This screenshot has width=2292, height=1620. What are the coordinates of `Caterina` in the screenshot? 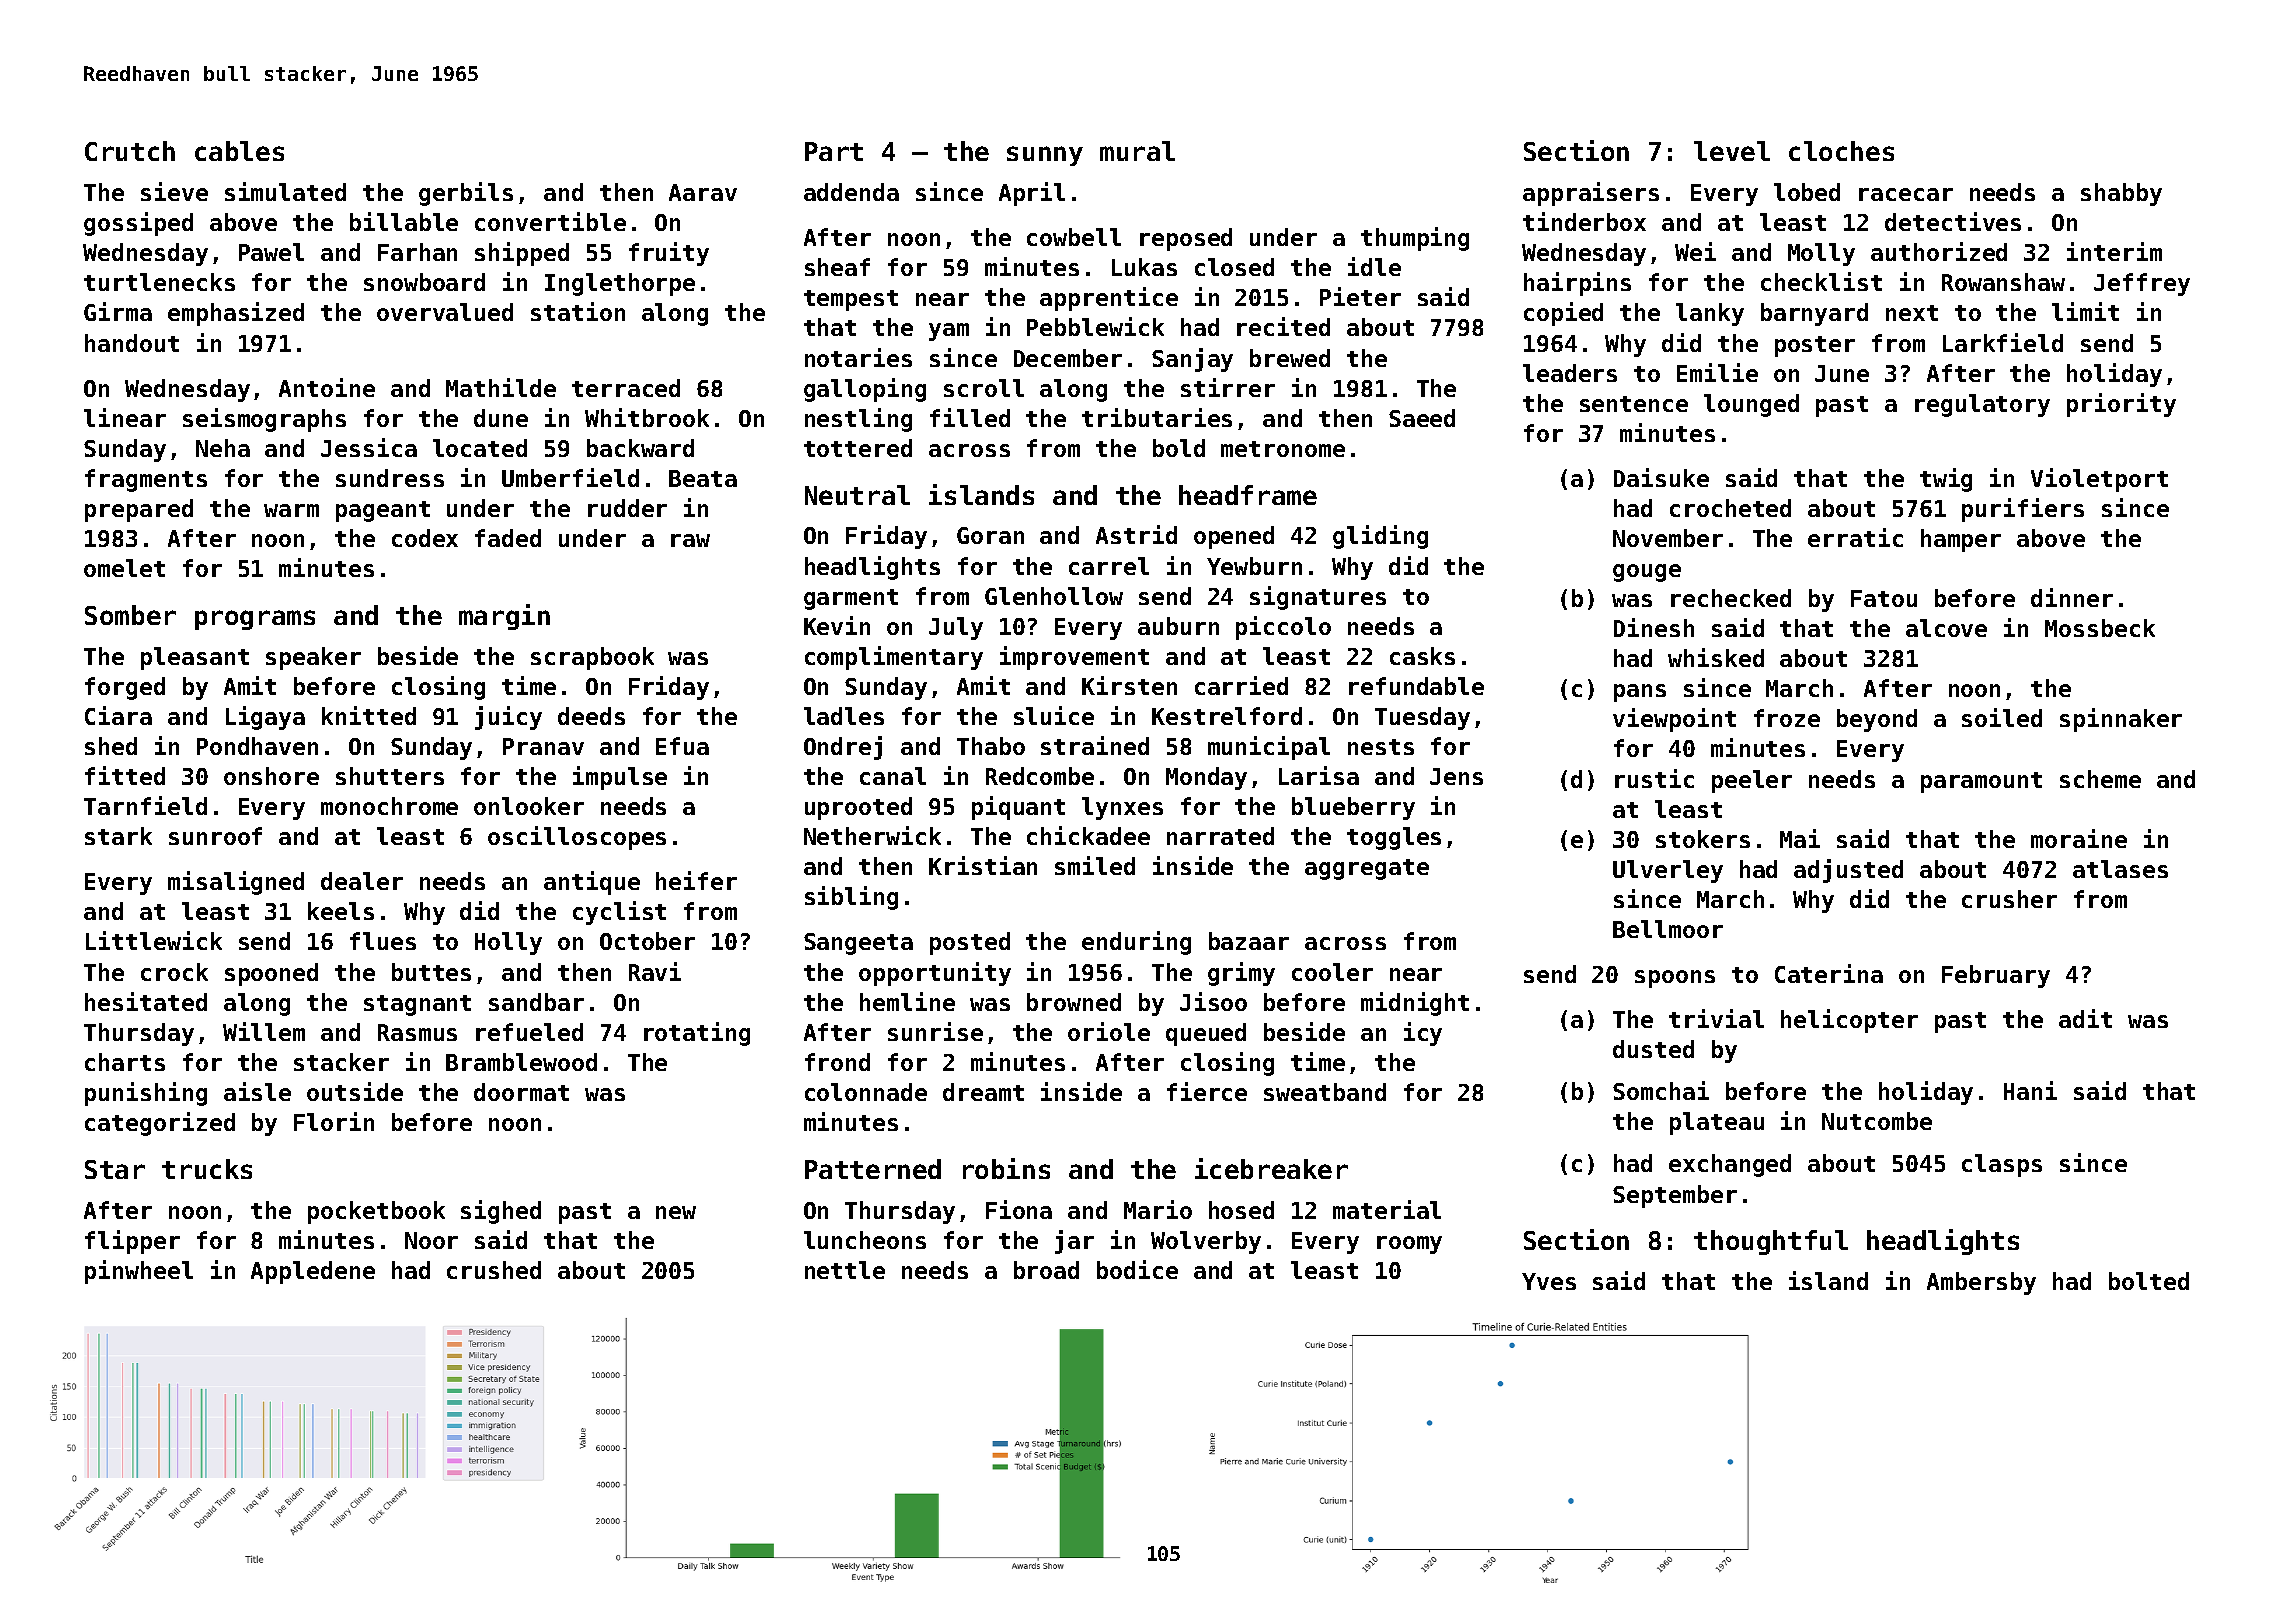 It's located at (1829, 973).
